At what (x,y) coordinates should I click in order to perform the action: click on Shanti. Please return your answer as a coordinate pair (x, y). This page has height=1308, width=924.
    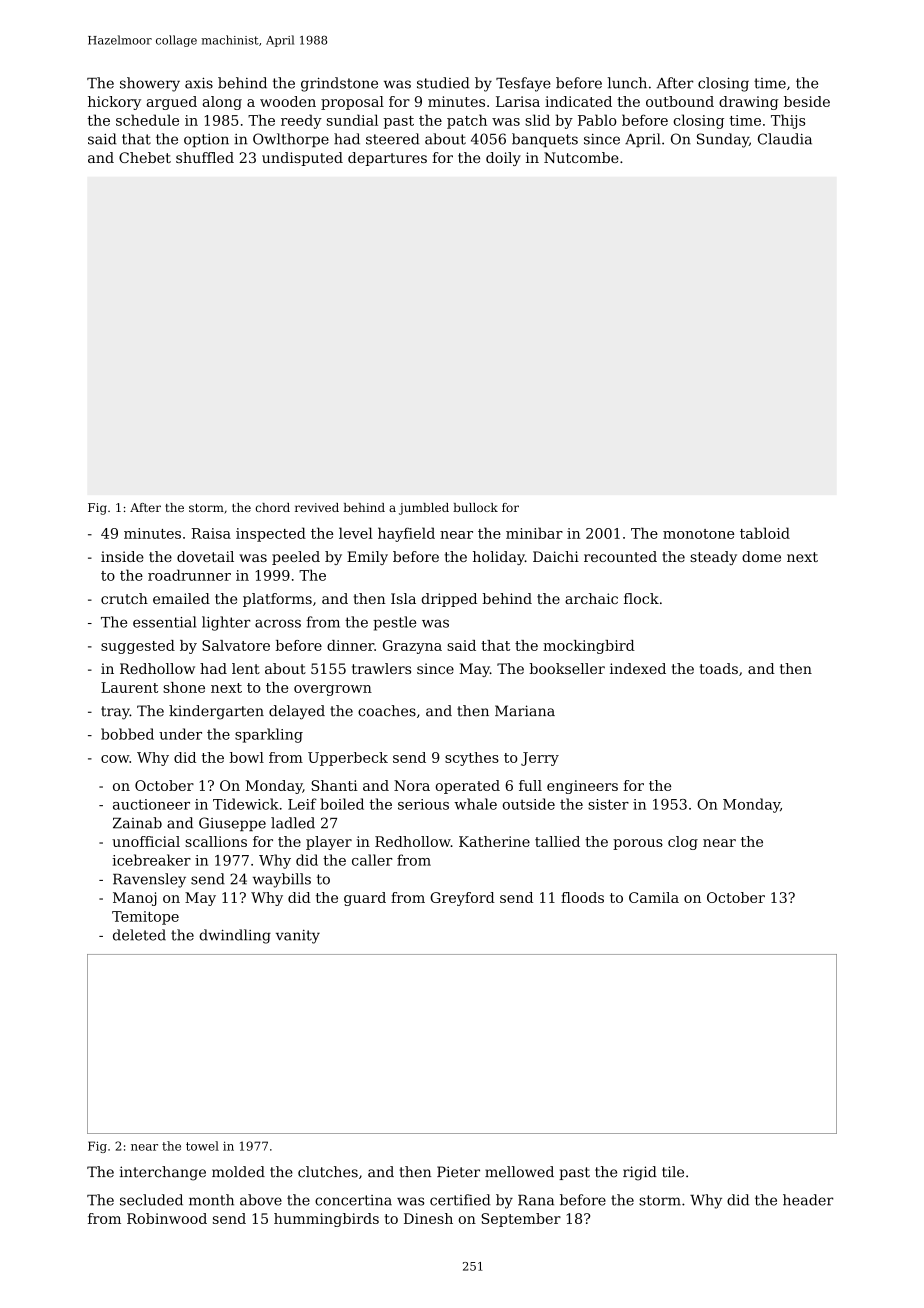
    Looking at the image, I should click on (334, 785).
